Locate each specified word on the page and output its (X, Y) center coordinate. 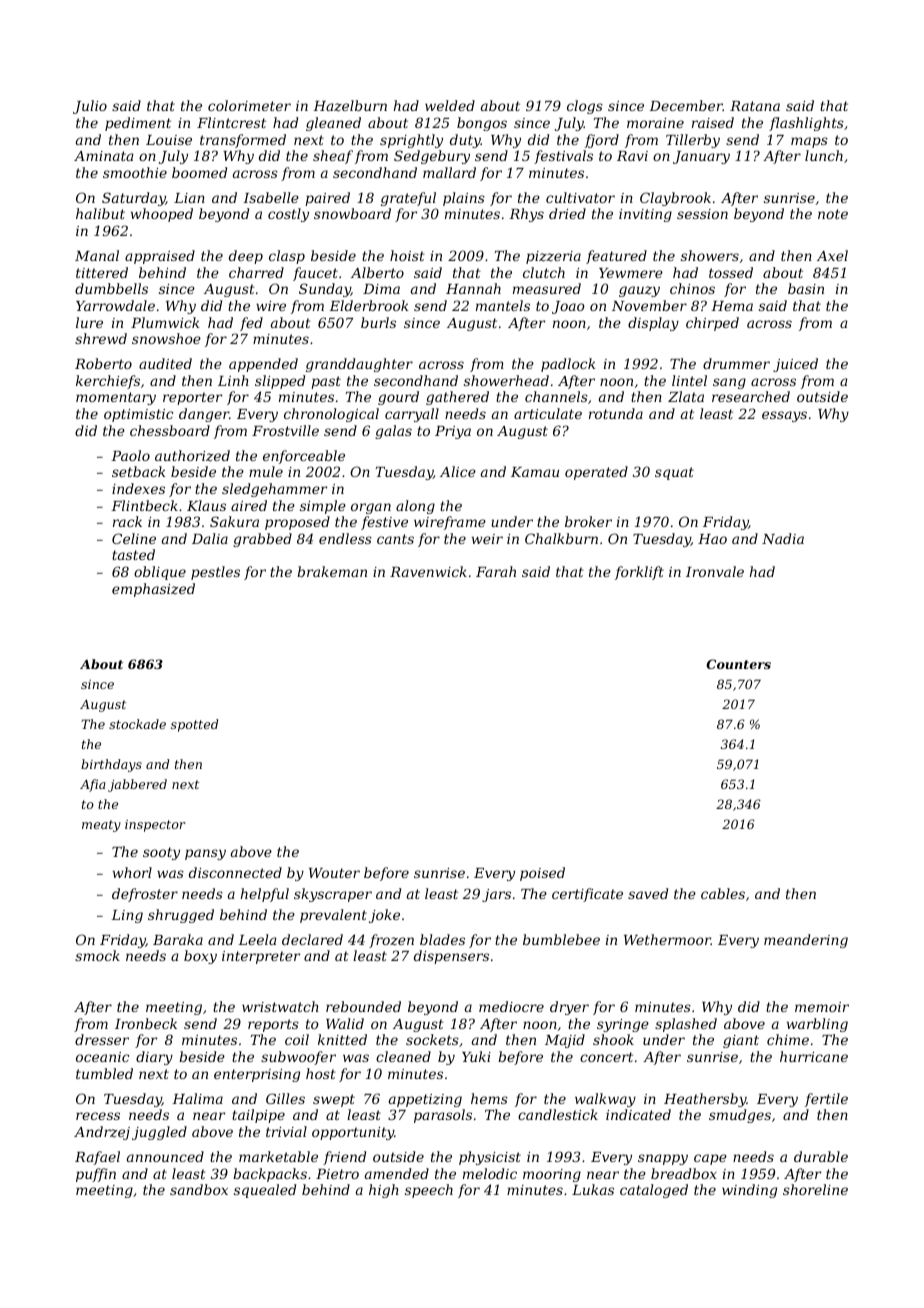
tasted (133, 554)
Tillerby (693, 141)
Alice (458, 471)
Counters (738, 664)
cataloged (654, 1191)
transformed (243, 141)
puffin (96, 1175)
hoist (407, 255)
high (384, 1191)
